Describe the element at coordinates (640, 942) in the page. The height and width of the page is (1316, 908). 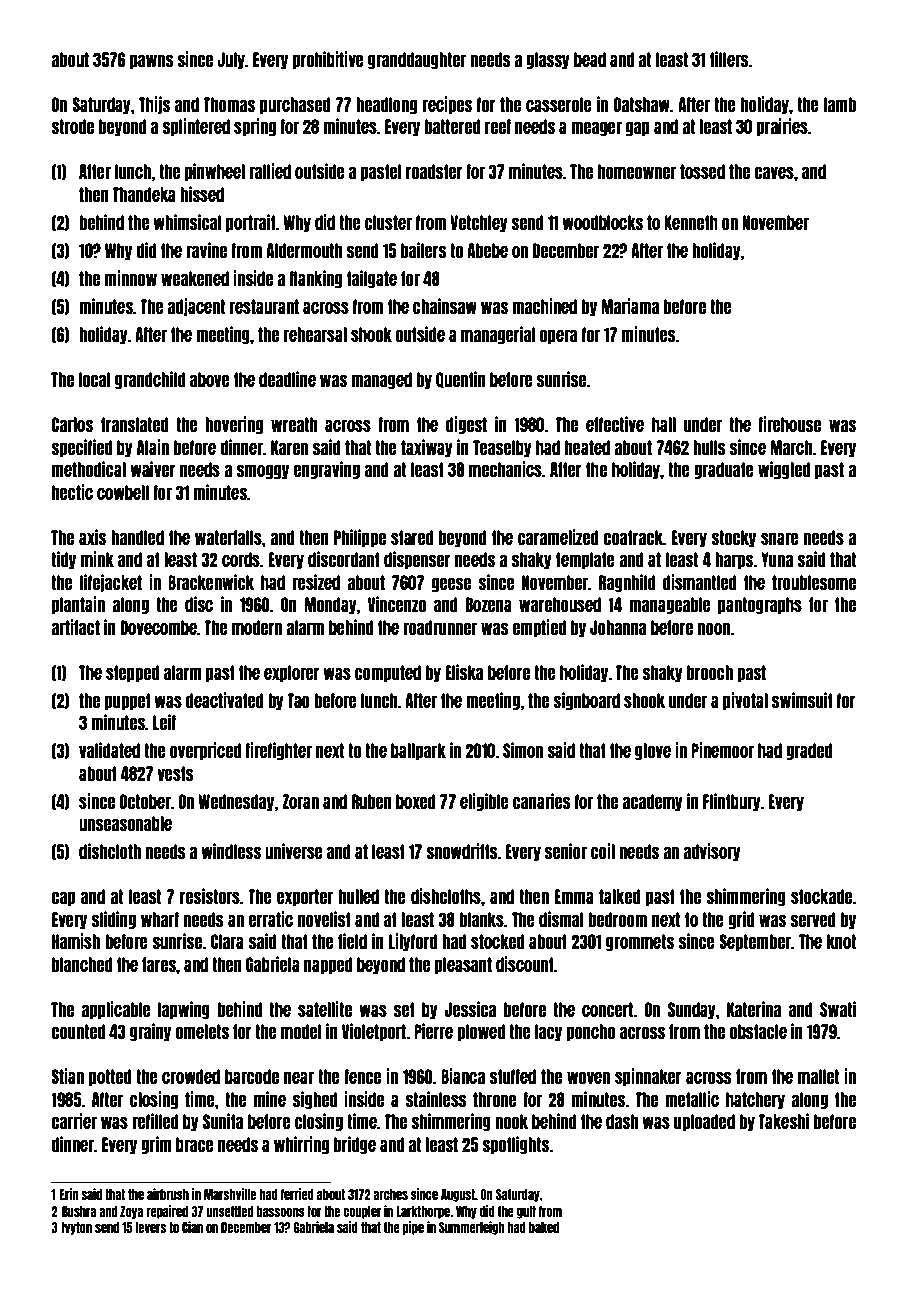
I see `grommets` at that location.
